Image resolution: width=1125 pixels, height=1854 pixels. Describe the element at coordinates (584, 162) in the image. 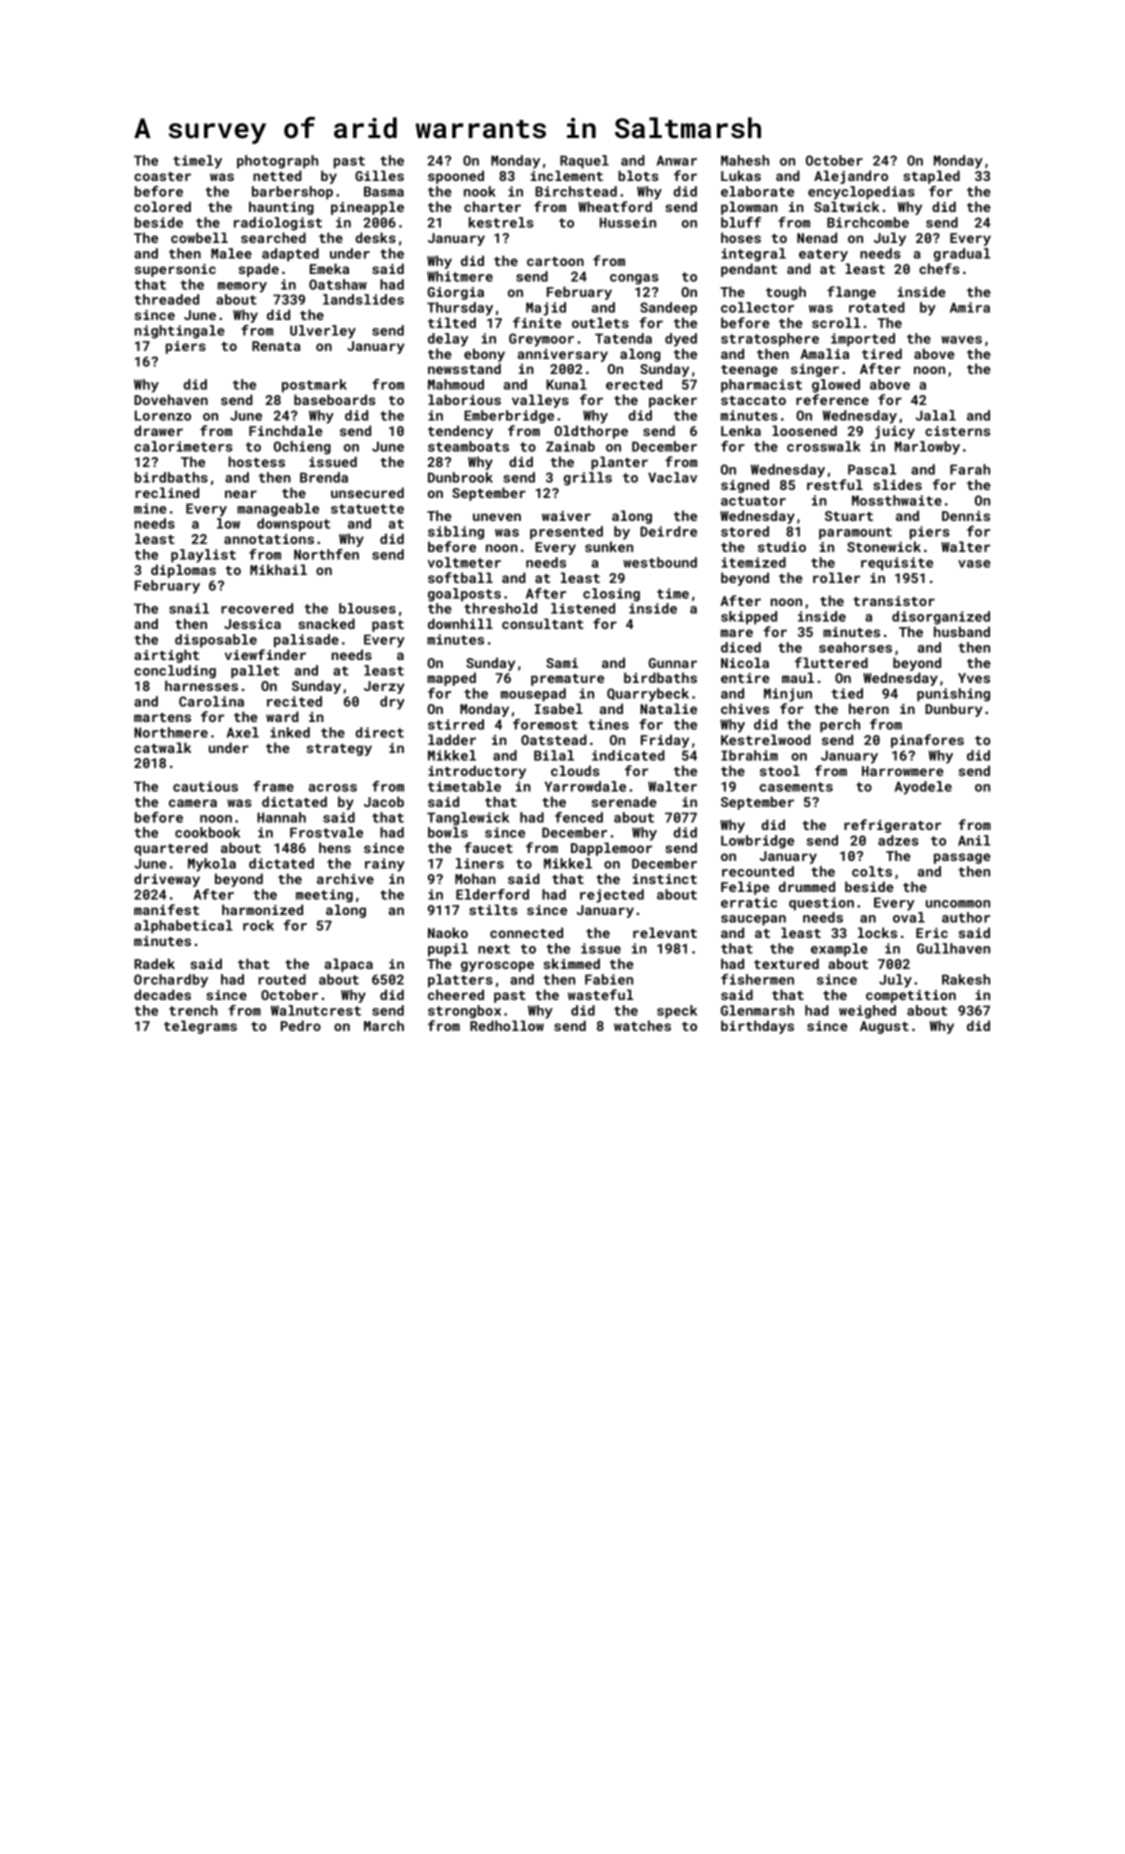

I see `Raquel` at that location.
